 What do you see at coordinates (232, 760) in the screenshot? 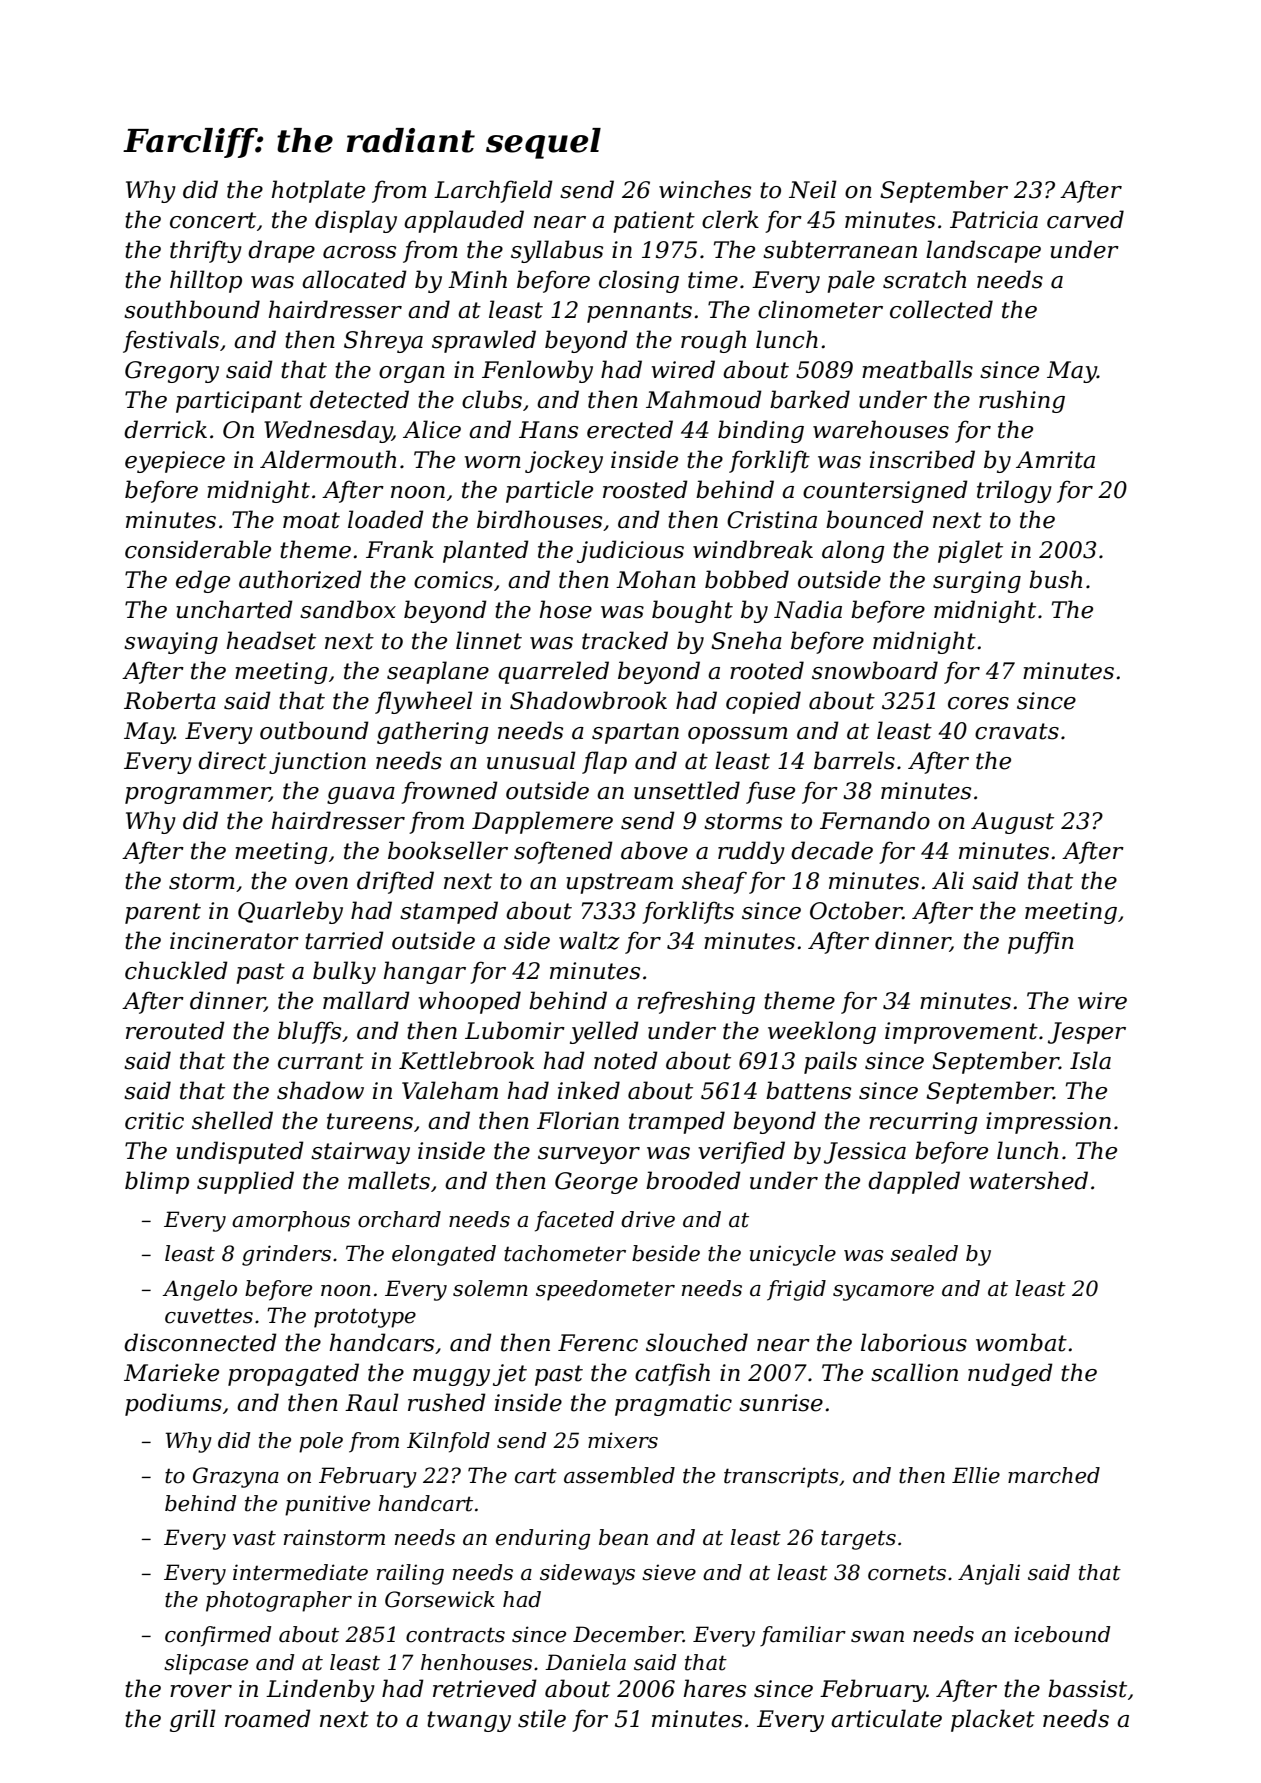
I see `direct` at bounding box center [232, 760].
